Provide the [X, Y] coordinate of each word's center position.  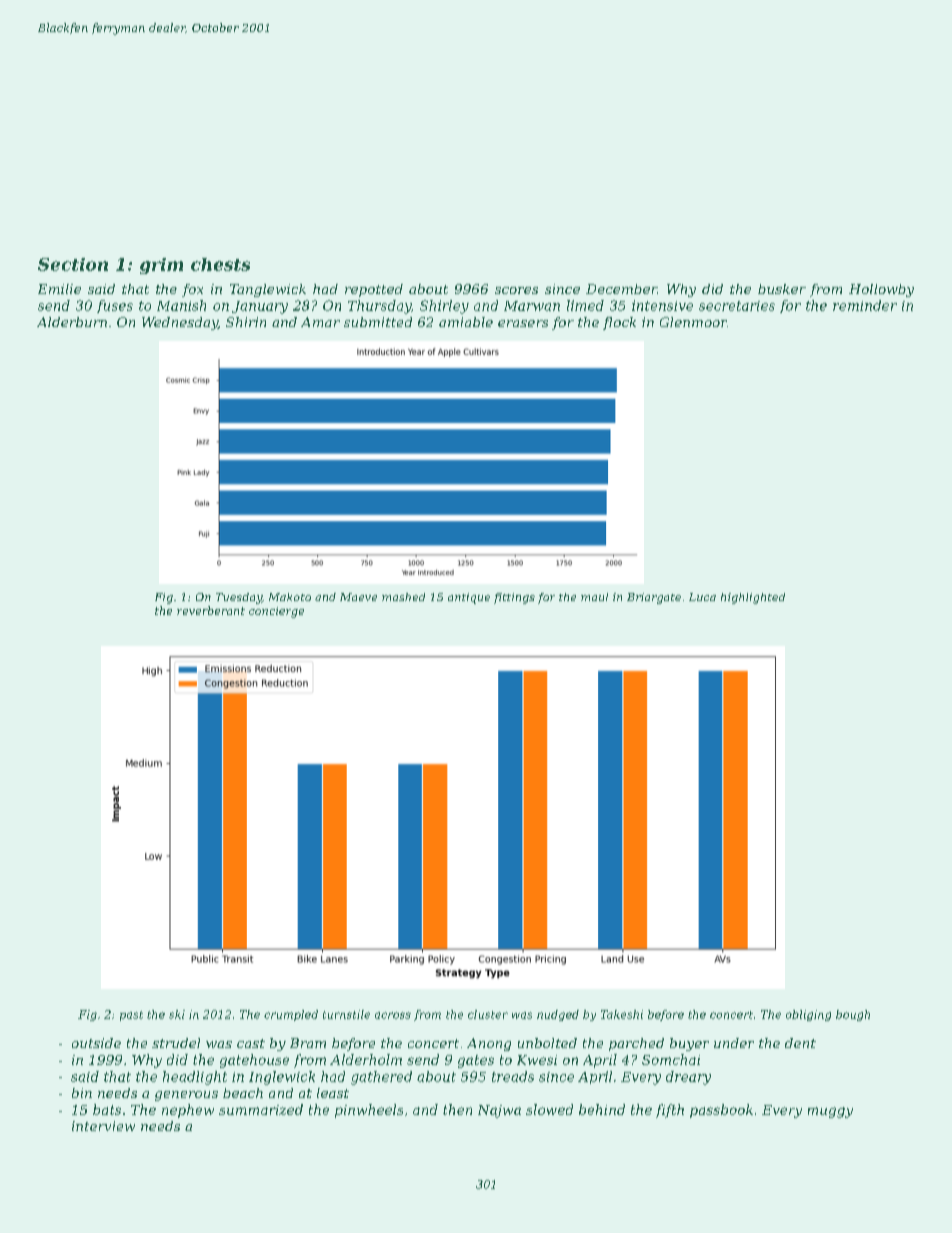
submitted [378, 322]
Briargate [654, 598]
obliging [808, 1015]
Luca [702, 597]
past [131, 1016]
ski [177, 1014]
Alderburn [72, 322]
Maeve [358, 597]
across [393, 1015]
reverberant [211, 610]
